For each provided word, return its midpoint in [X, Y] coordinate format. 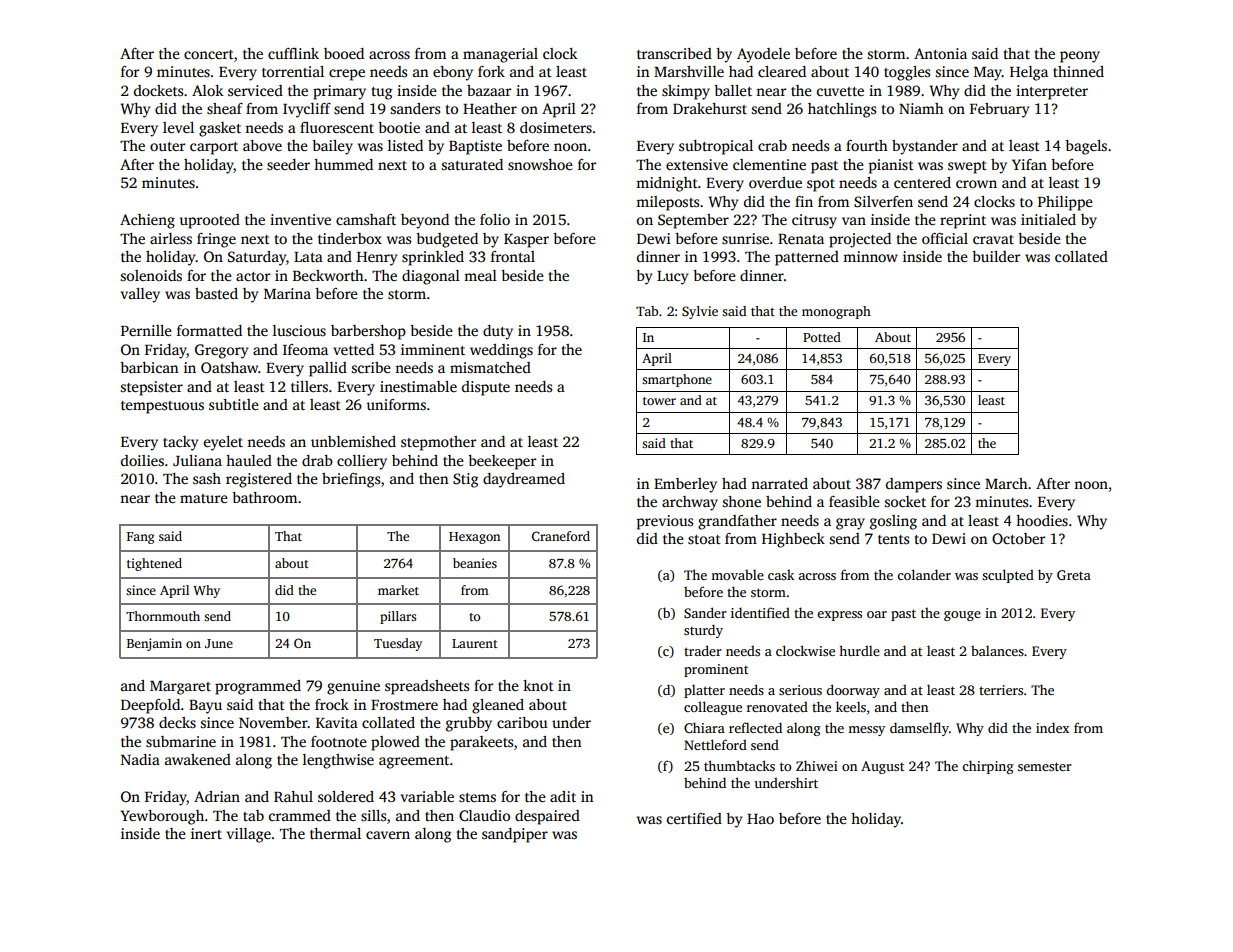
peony [1080, 57]
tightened [154, 564]
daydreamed [524, 480]
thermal [335, 833]
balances [997, 650]
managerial [500, 55]
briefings [351, 480]
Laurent [475, 643]
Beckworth [328, 275]
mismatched [490, 367]
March [1006, 483]
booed [344, 53]
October [1018, 538]
